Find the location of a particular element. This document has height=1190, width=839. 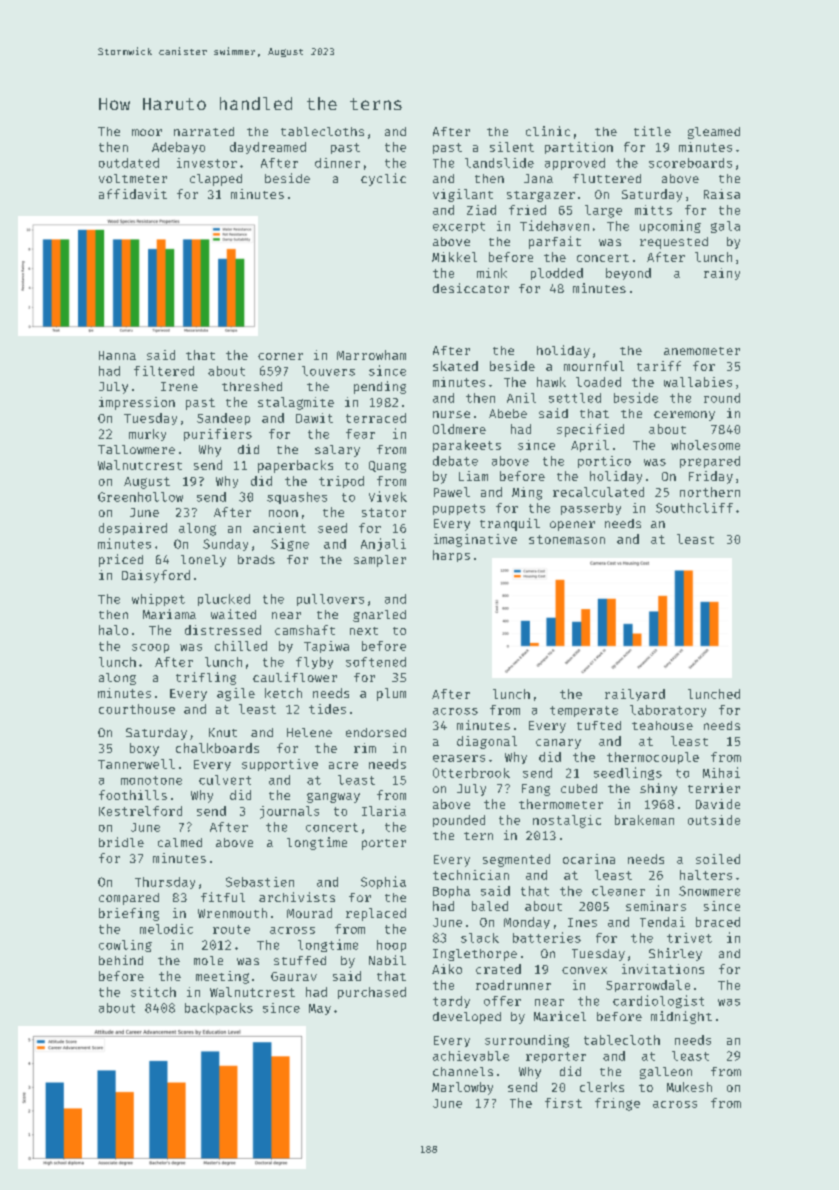

gleamed is located at coordinates (714, 133).
